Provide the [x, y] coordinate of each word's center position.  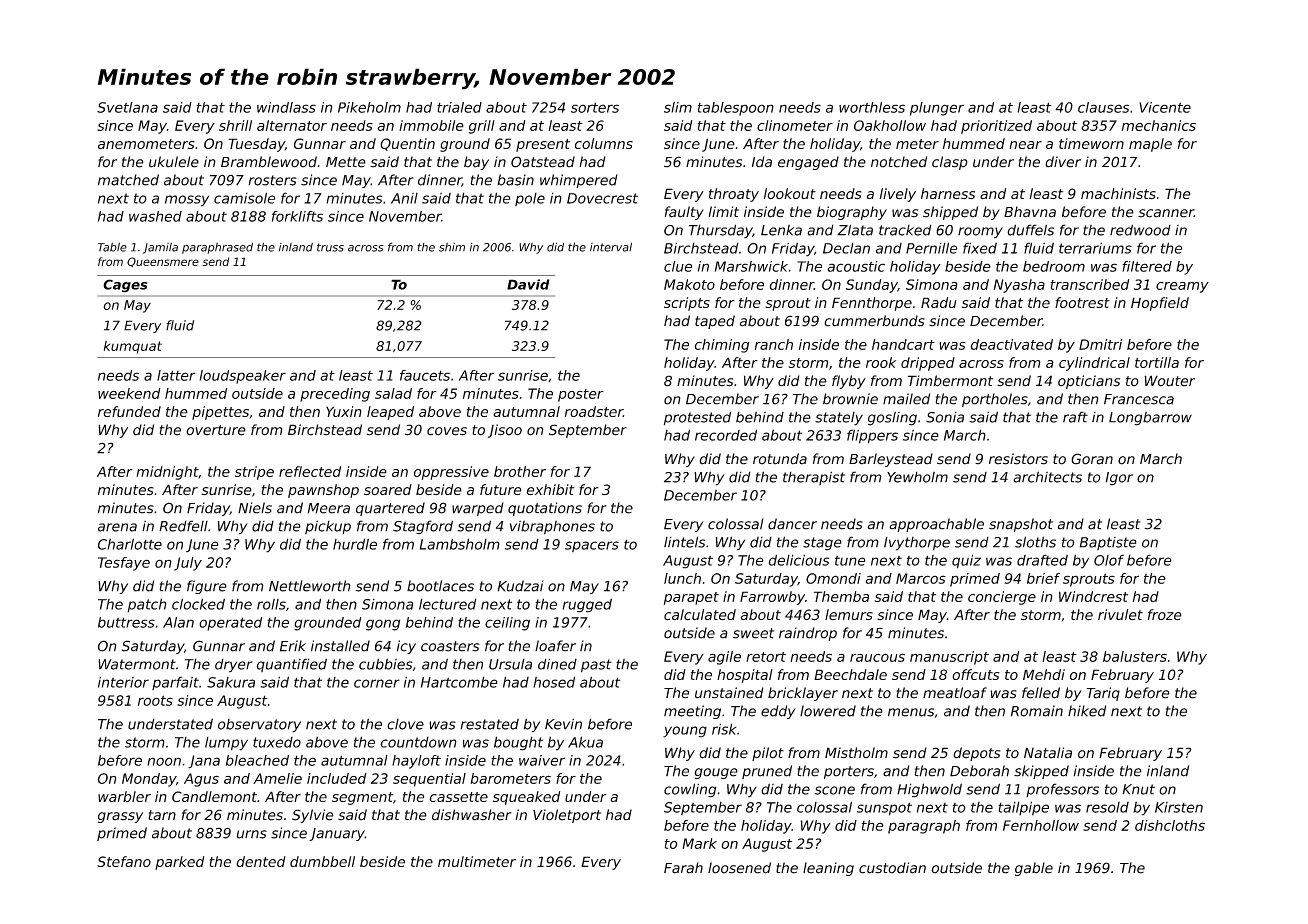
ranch [774, 344]
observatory [259, 726]
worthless [872, 107]
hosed [554, 682]
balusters [1135, 656]
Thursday [721, 231]
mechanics [1159, 125]
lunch [682, 578]
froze [1165, 615]
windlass [286, 107]
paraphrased [217, 248]
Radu [938, 302]
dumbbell [322, 861]
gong [383, 625]
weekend [129, 393]
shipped [950, 213]
